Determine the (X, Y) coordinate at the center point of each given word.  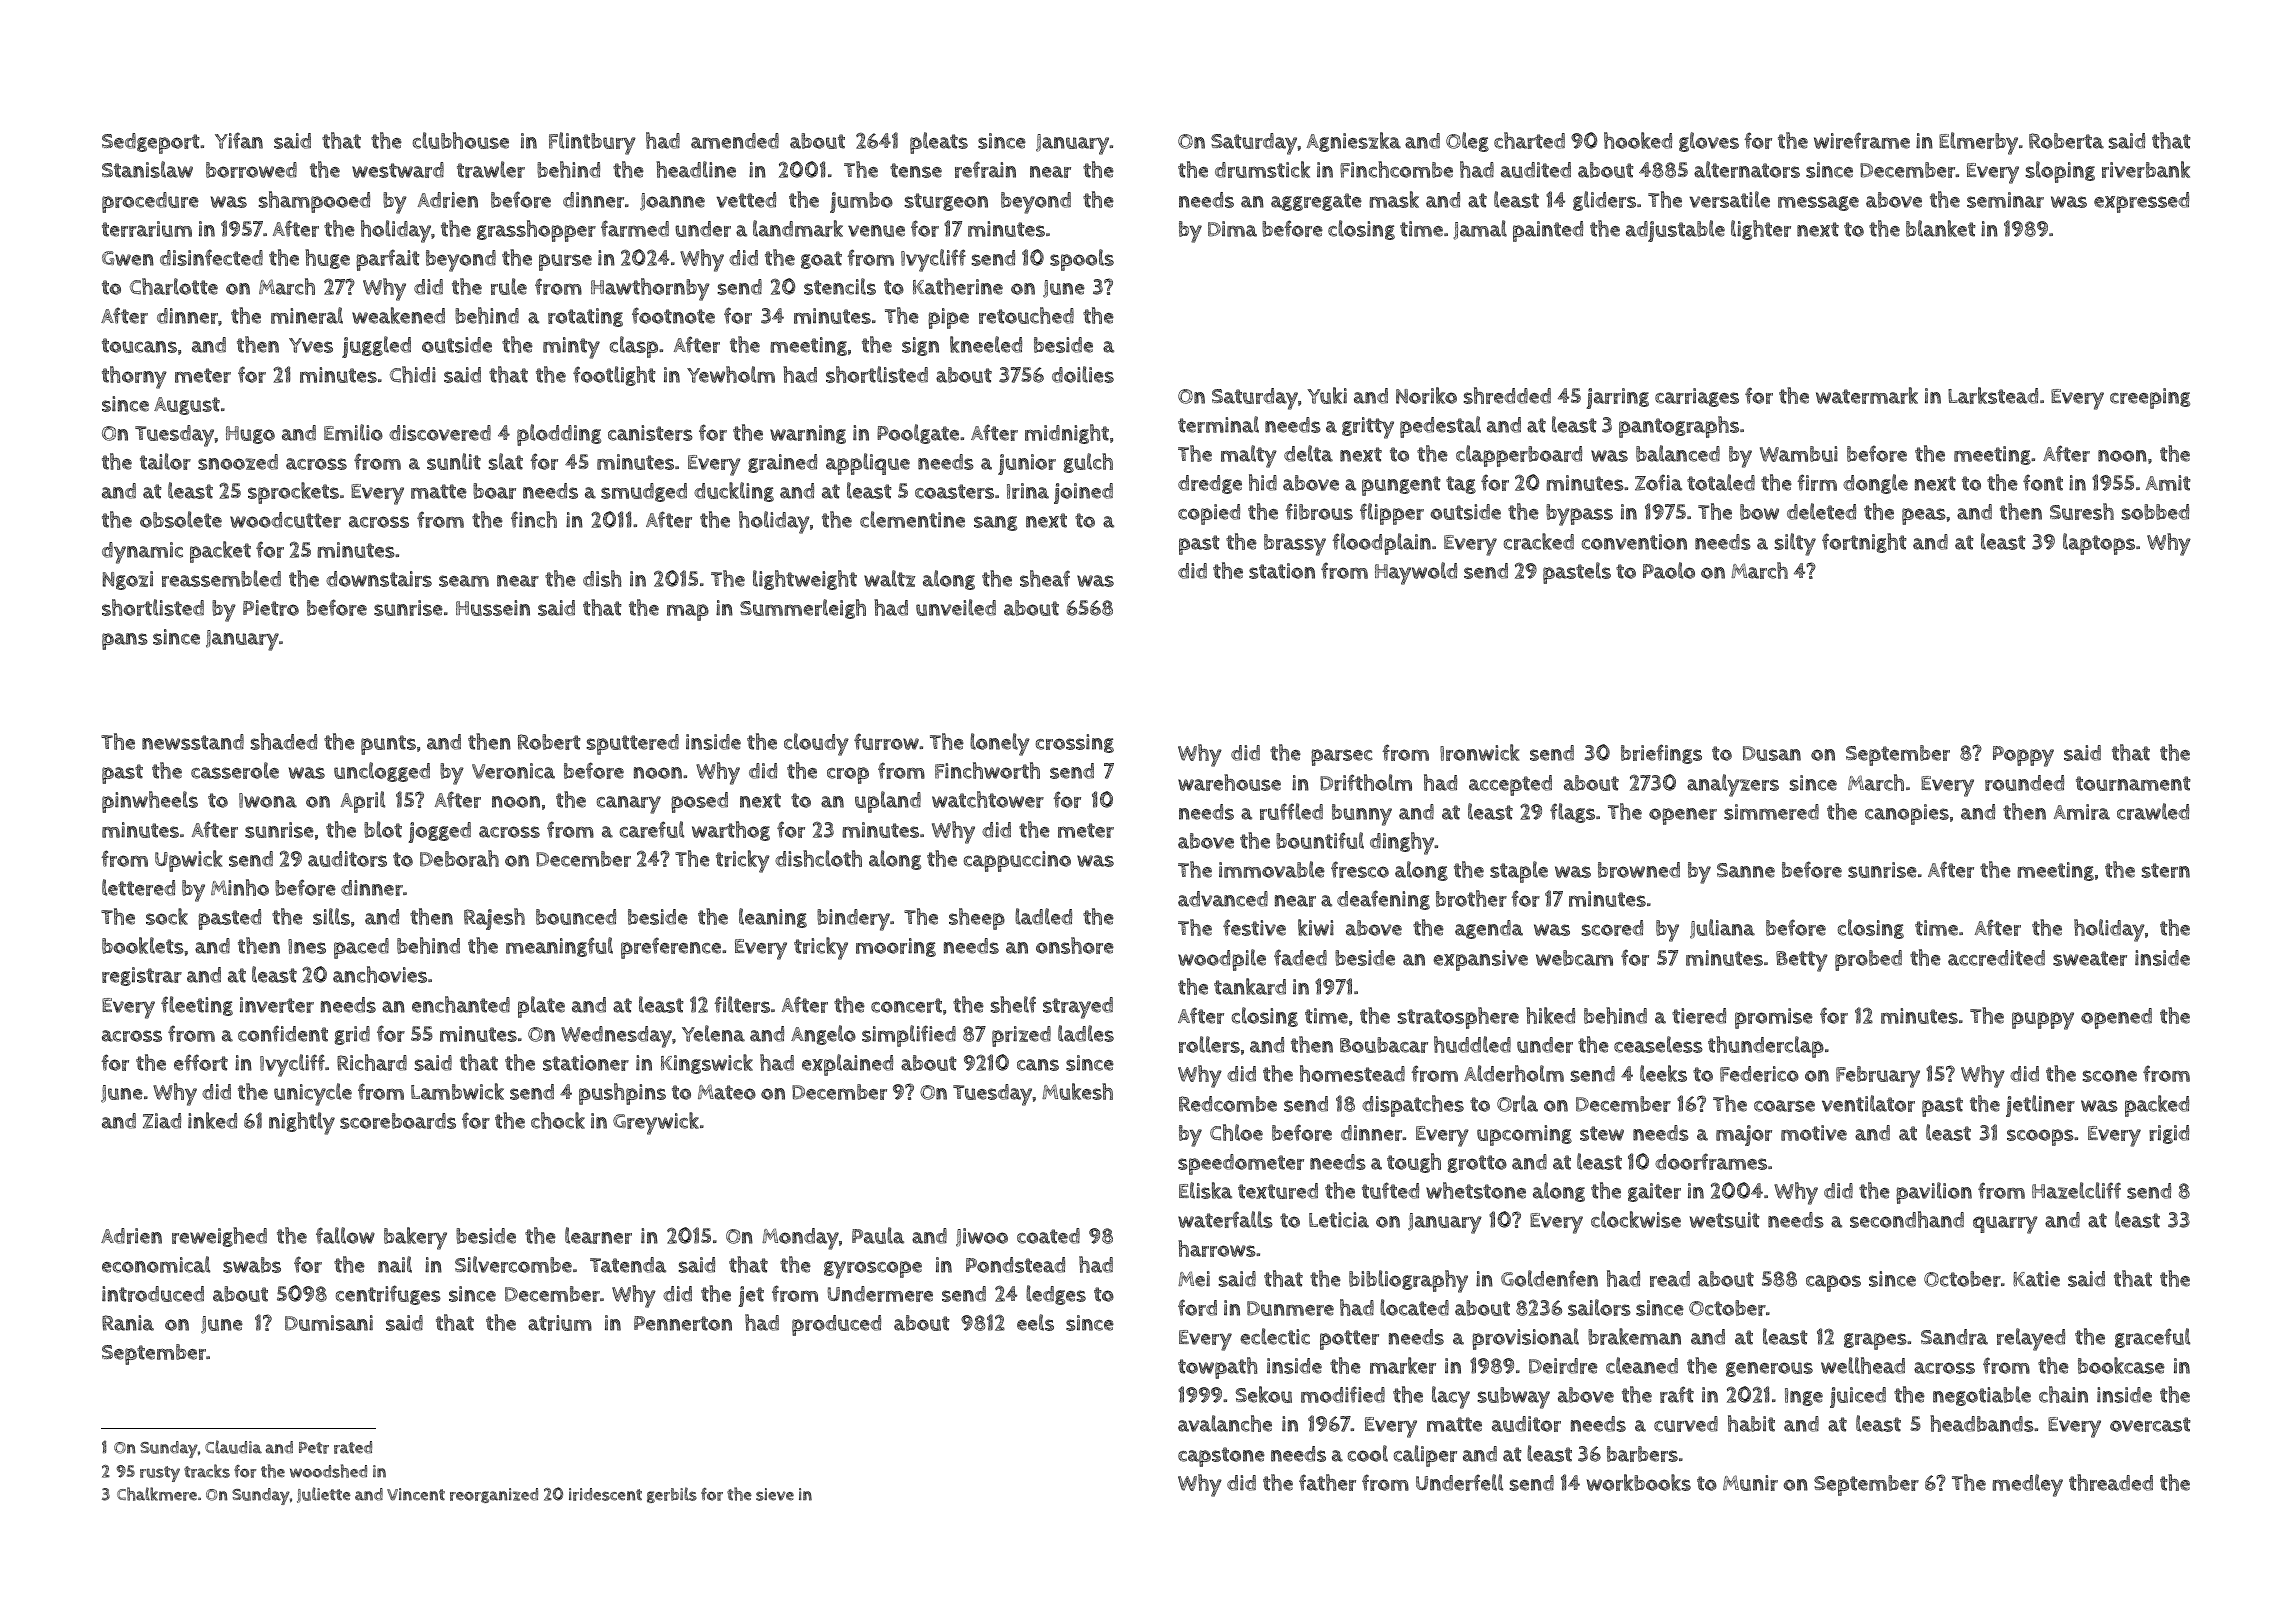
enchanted (461, 1004)
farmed (635, 228)
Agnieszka (1354, 142)
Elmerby (1978, 143)
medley (2027, 1485)
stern (2166, 870)
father (1327, 1482)
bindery (853, 920)
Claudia (233, 1447)
